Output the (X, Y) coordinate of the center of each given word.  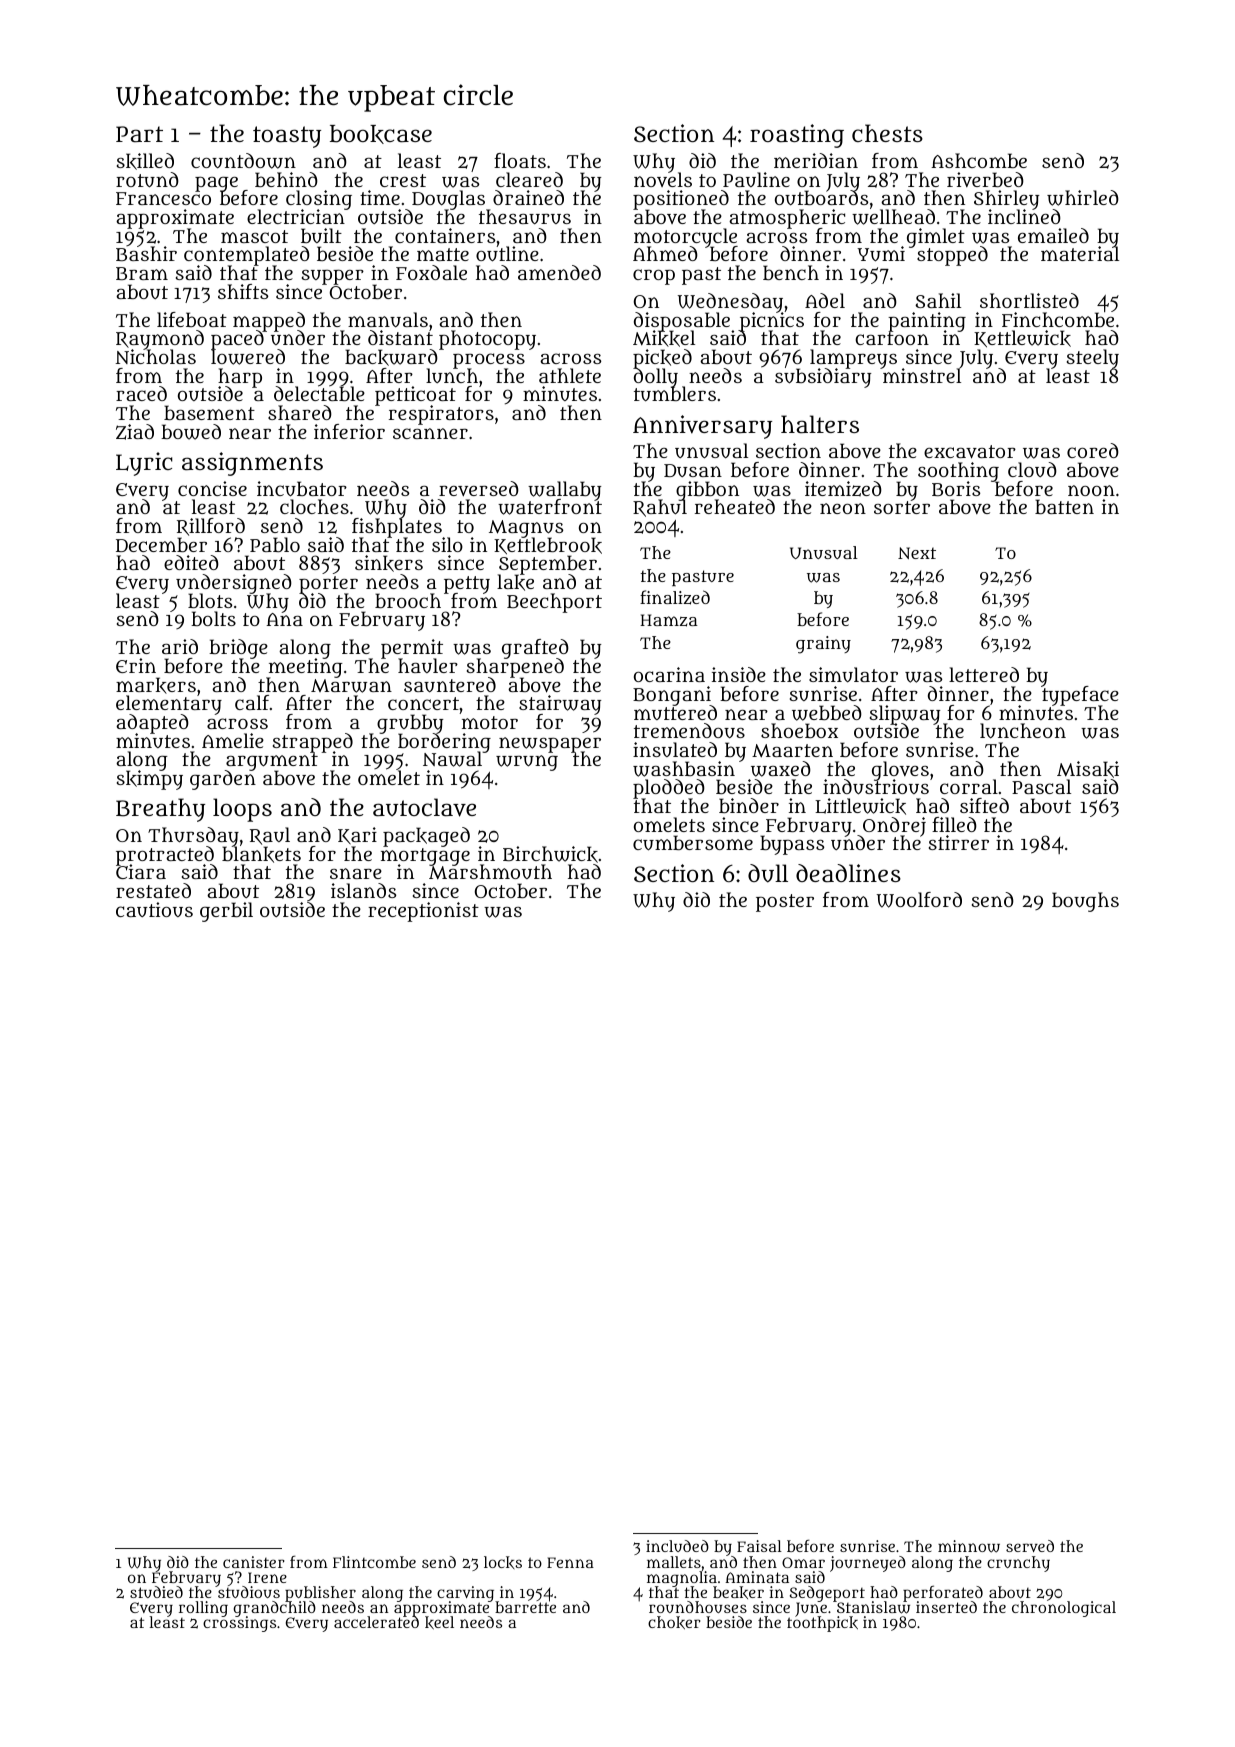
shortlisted (1029, 300)
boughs (1085, 902)
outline (507, 254)
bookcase (381, 134)
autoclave (424, 807)
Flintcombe (374, 1562)
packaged (426, 837)
